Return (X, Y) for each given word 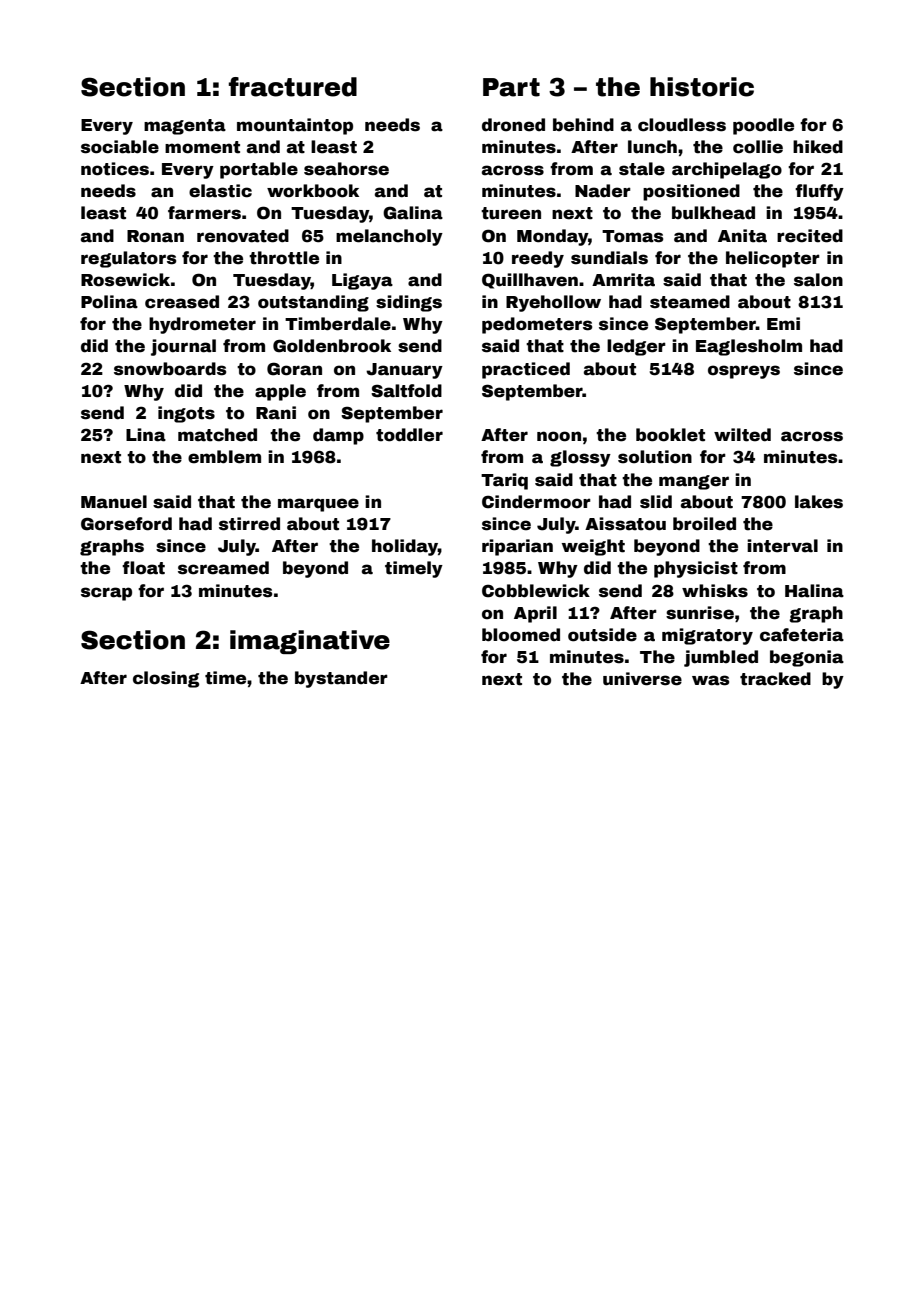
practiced (526, 370)
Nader (603, 191)
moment (202, 147)
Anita (742, 236)
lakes (819, 502)
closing (166, 679)
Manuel (114, 502)
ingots (186, 414)
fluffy (819, 192)
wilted (742, 435)
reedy (538, 259)
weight (593, 547)
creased (182, 302)
